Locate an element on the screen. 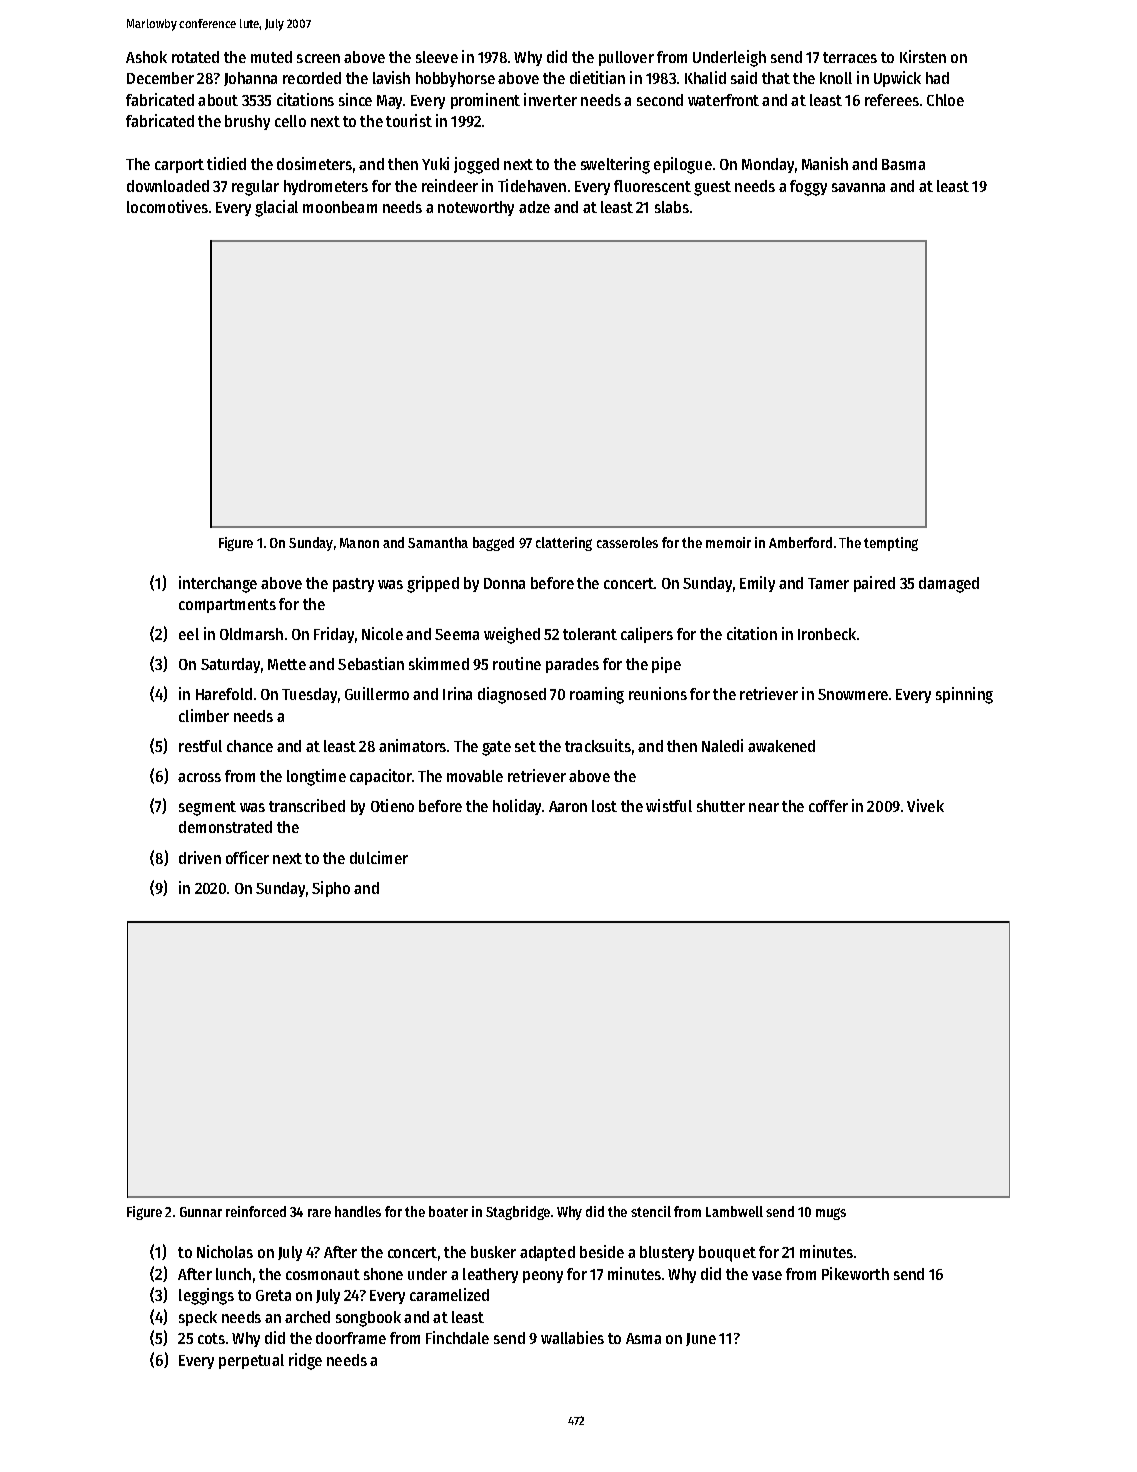  movable is located at coordinates (475, 776).
